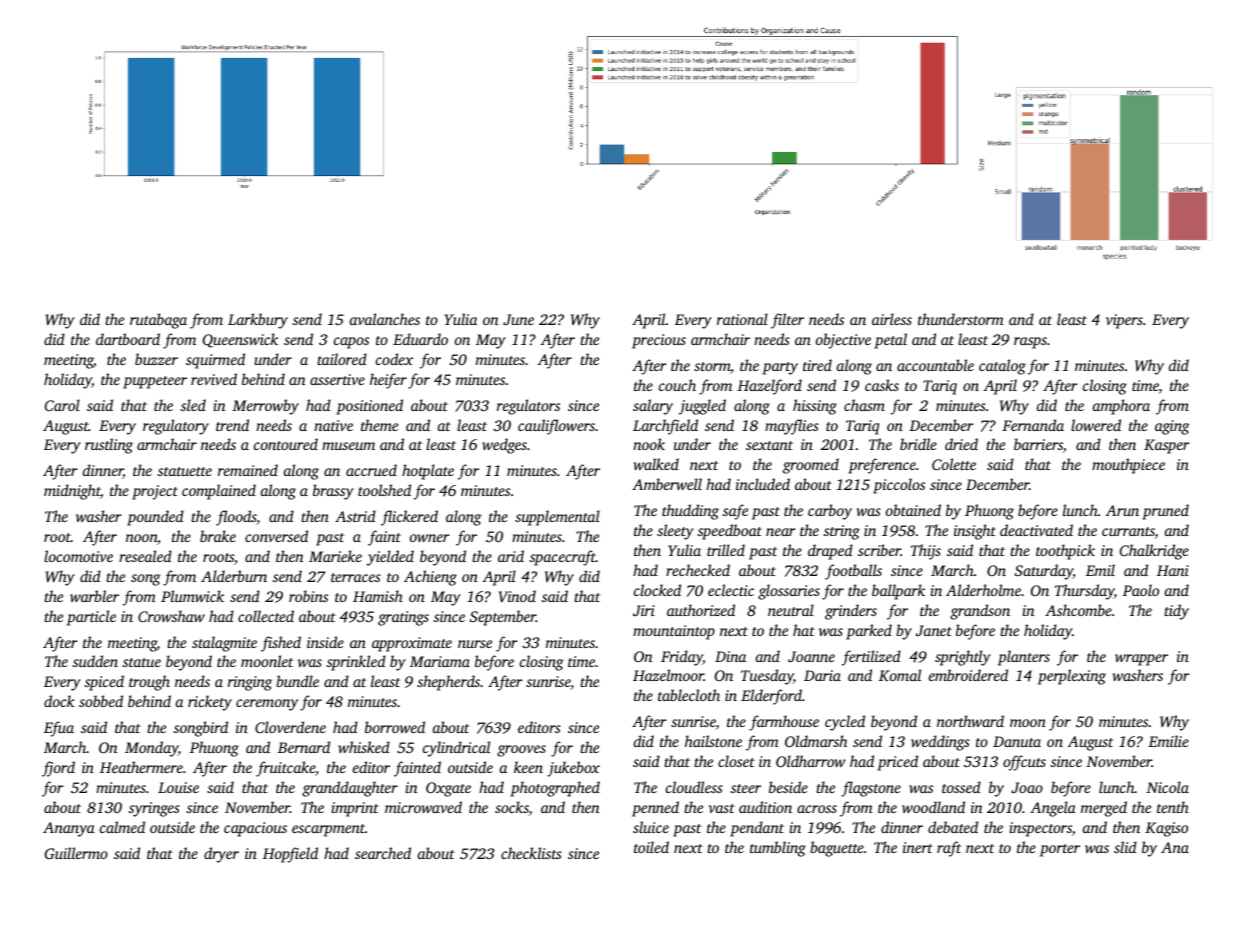  What do you see at coordinates (412, 644) in the document?
I see `approximate` at bounding box center [412, 644].
